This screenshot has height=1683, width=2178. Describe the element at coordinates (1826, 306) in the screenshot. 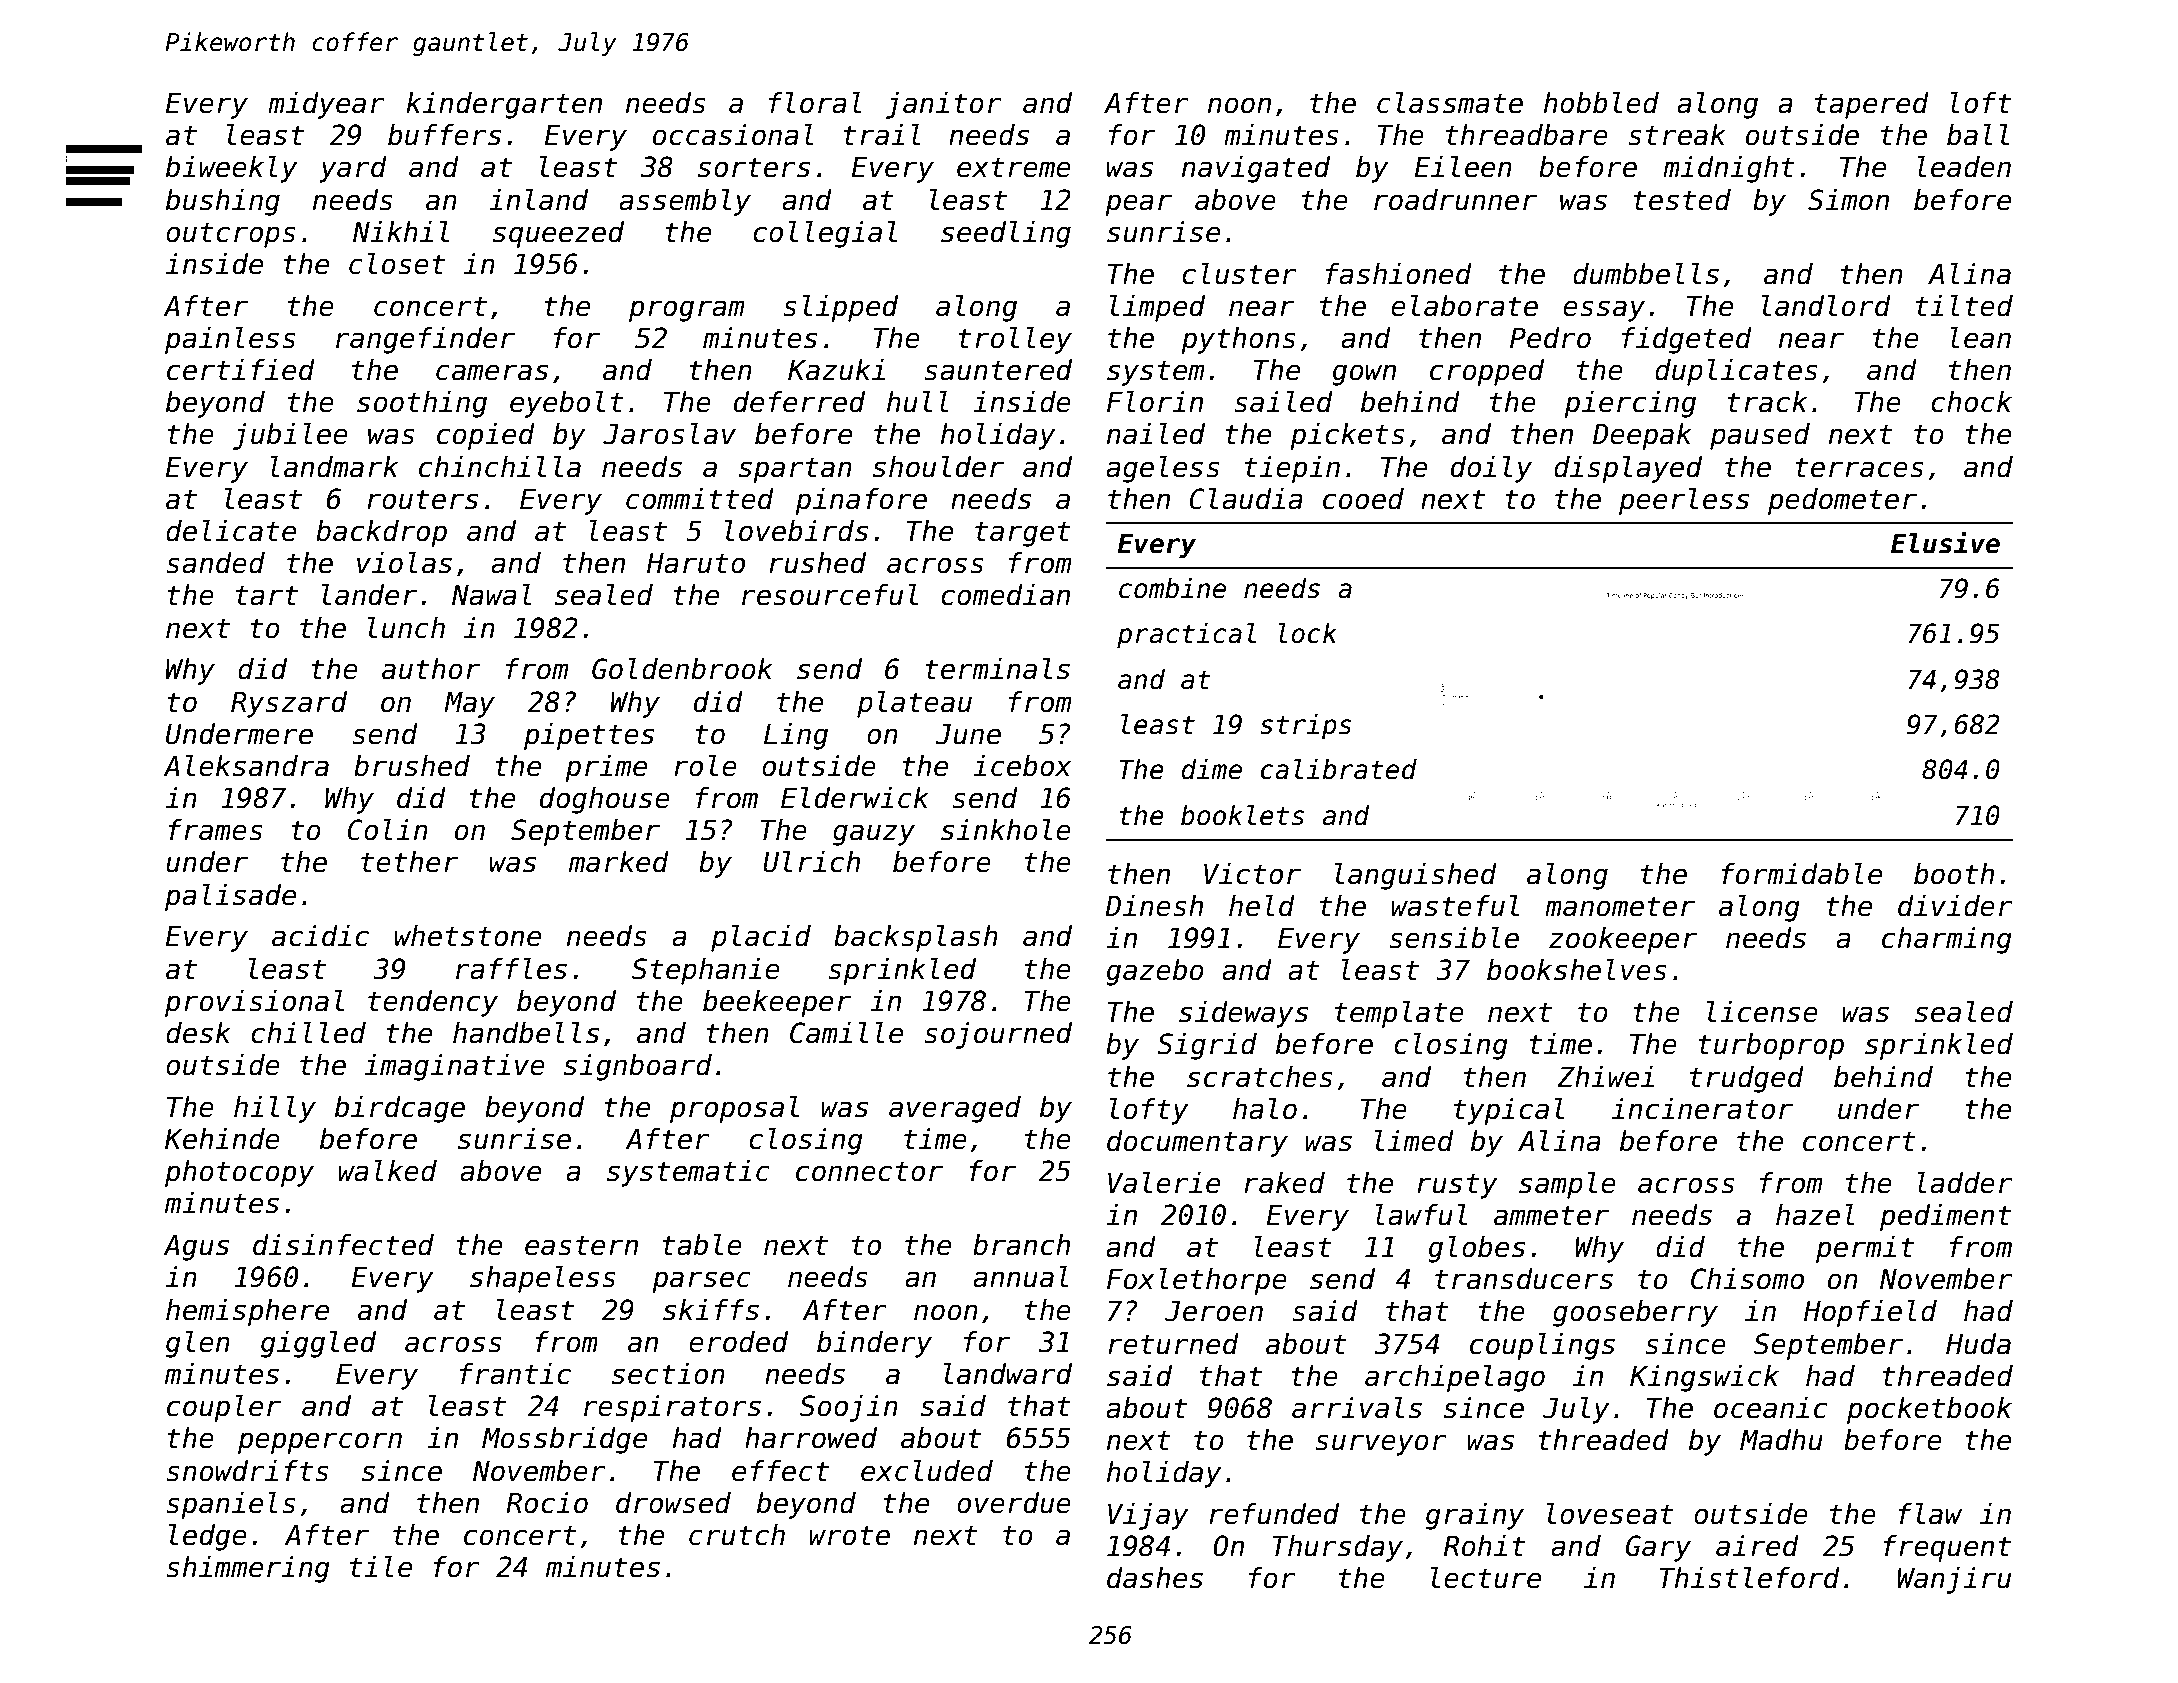

I see `landlord` at that location.
